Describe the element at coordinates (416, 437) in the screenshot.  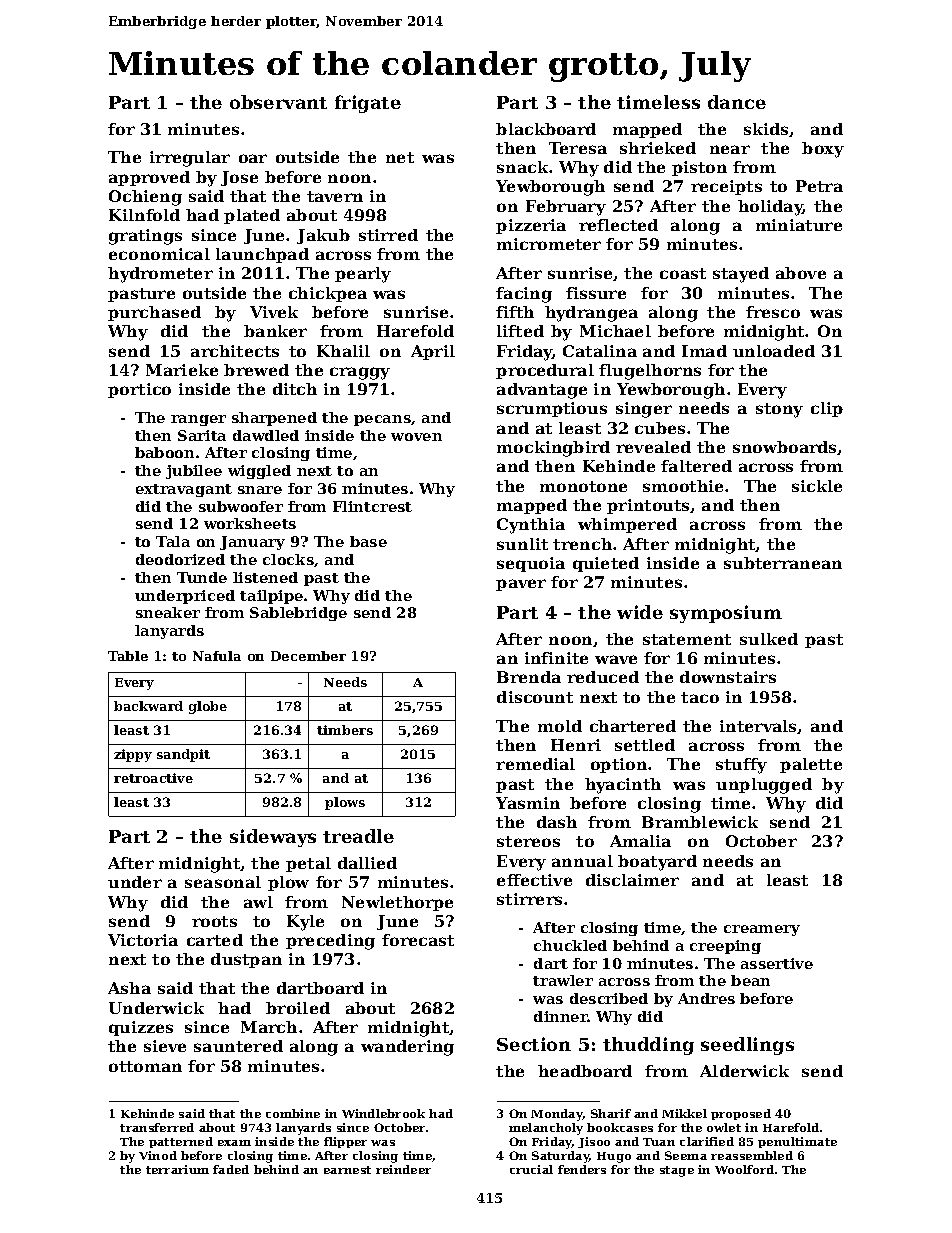
I see `woven` at that location.
